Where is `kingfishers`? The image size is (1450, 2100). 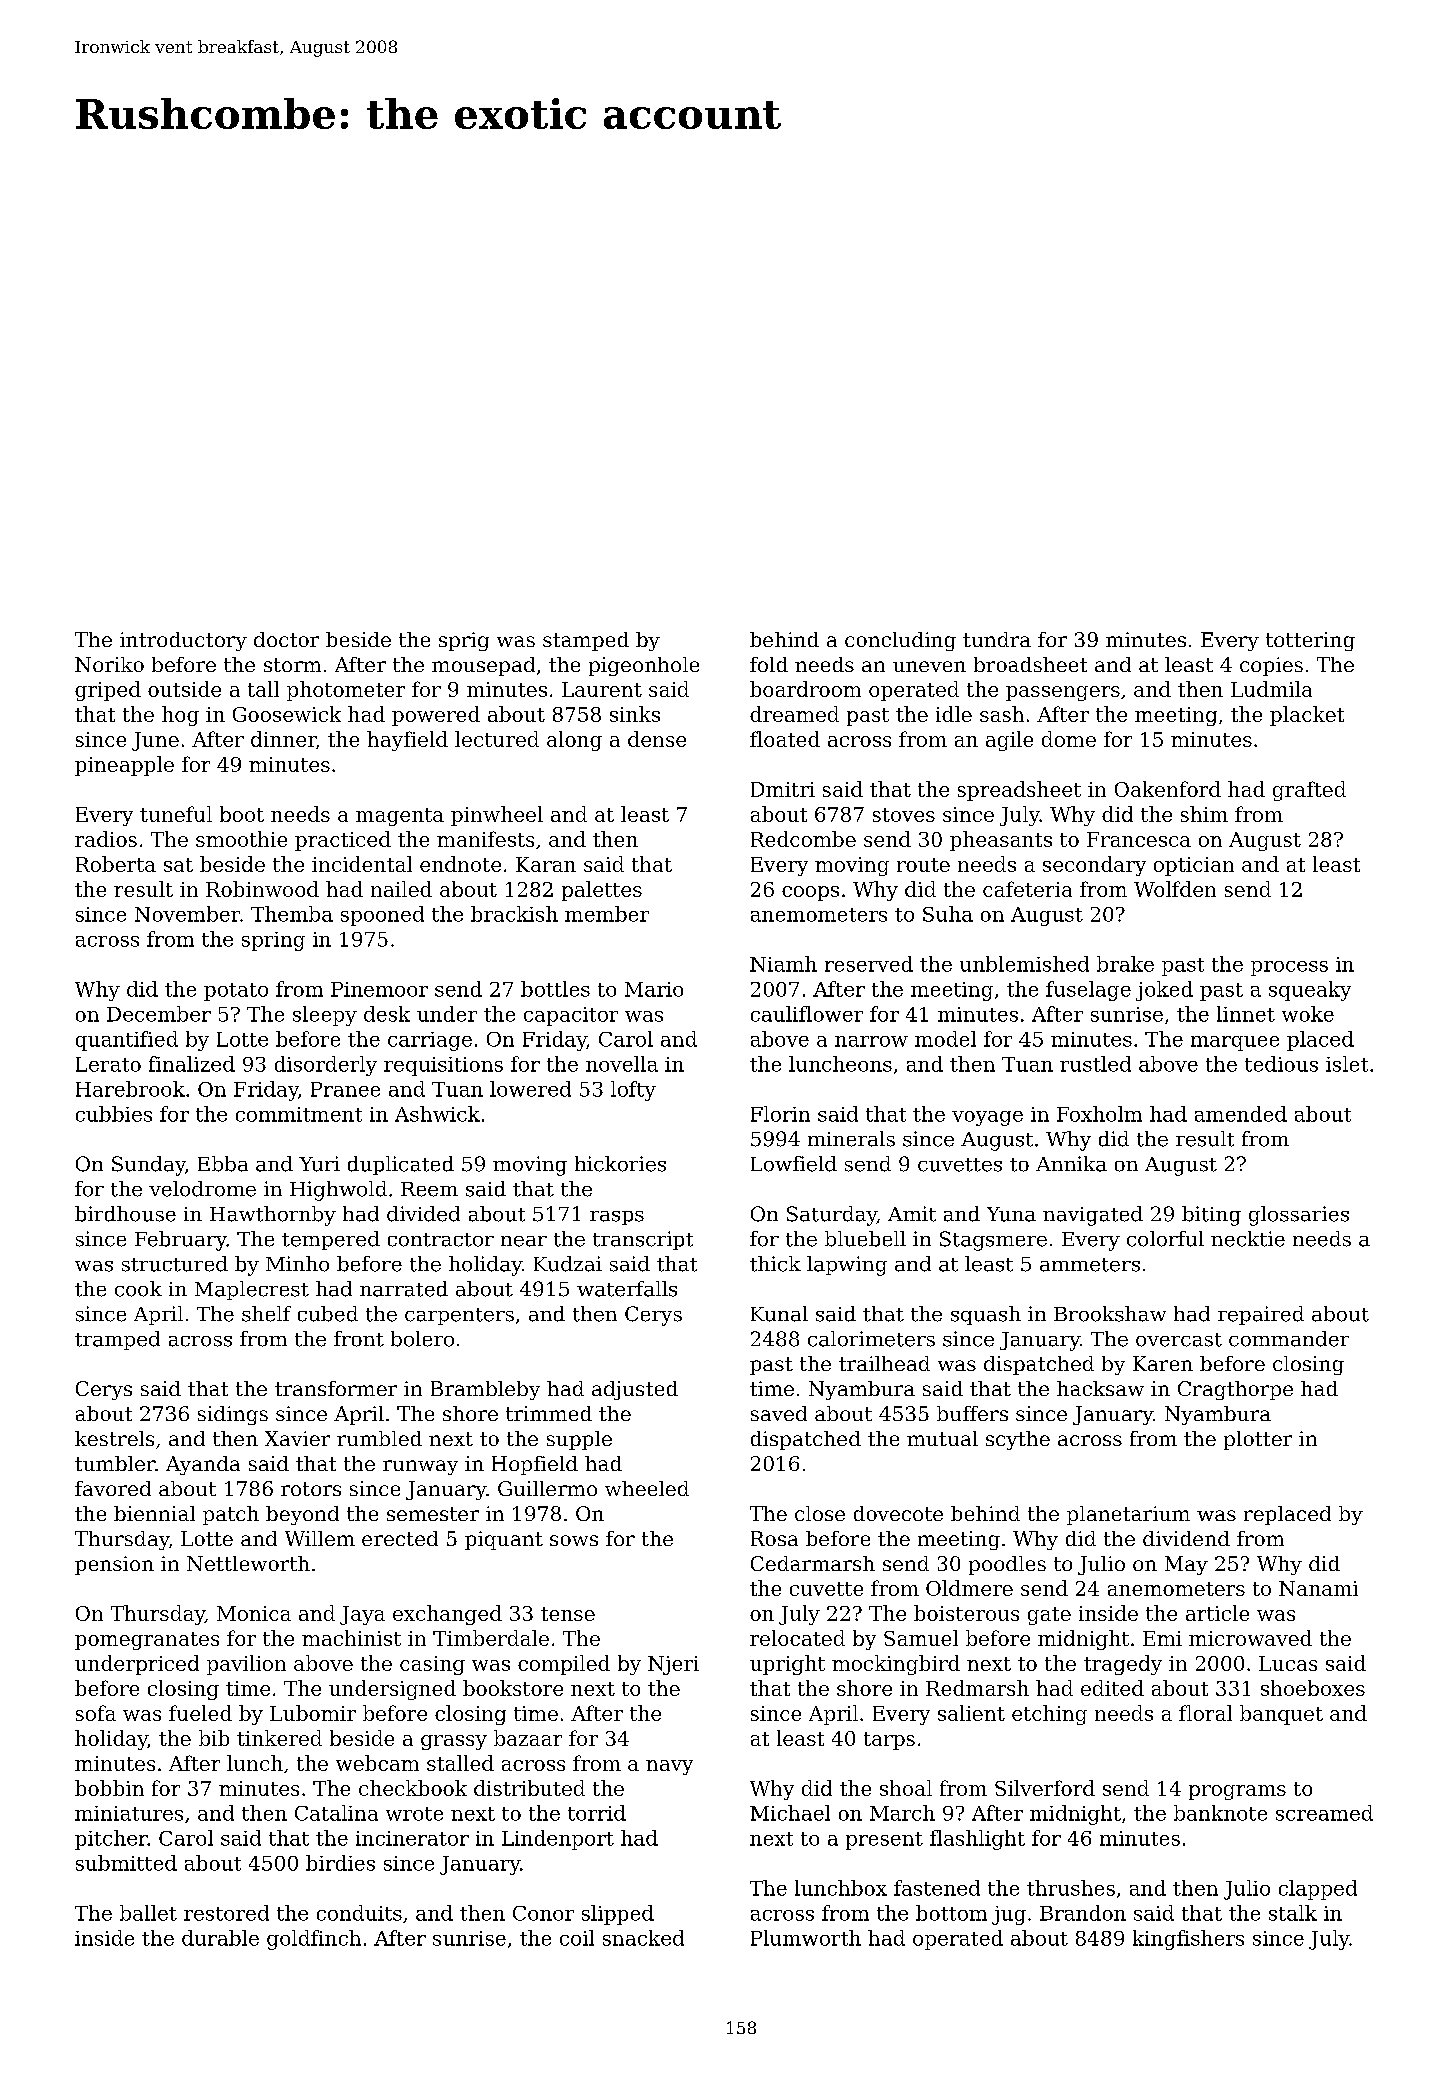
kingfishers is located at coordinates (1188, 1940).
